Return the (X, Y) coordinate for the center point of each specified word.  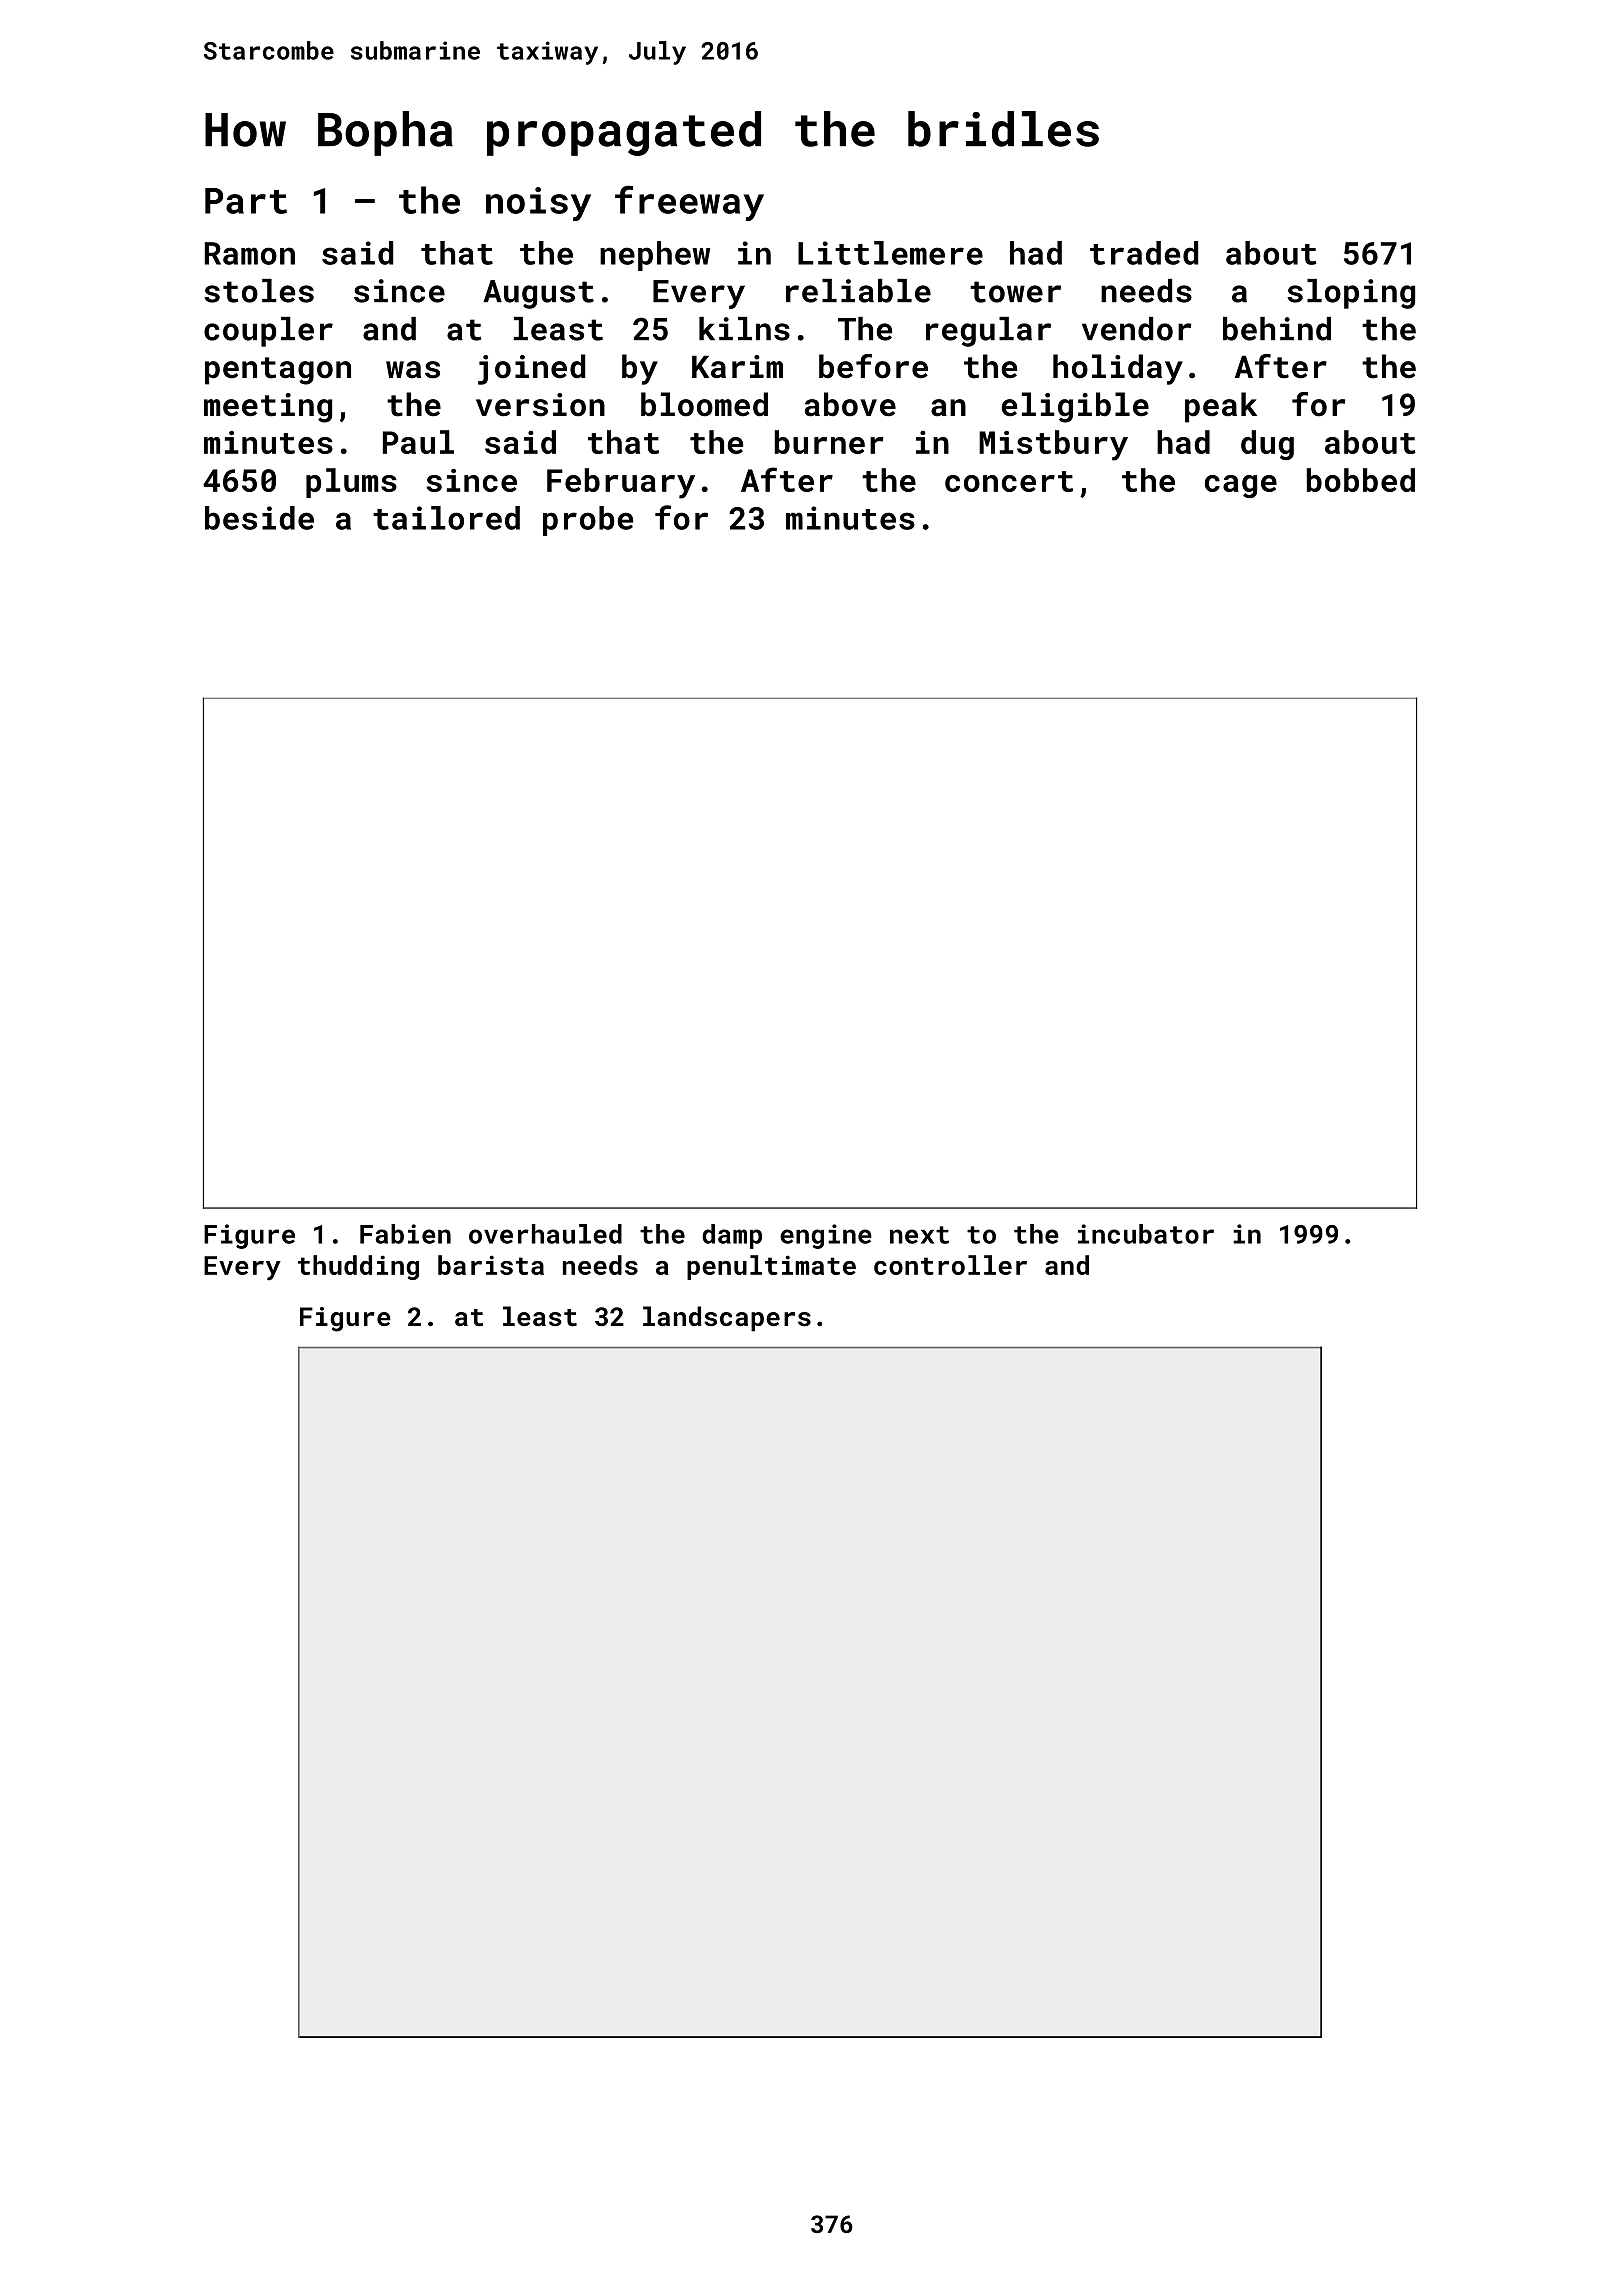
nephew (655, 256)
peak (1221, 407)
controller (950, 1265)
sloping (1351, 294)
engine (826, 1236)
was (413, 370)
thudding (358, 1267)
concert (1009, 481)
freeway (689, 203)
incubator (1146, 1234)
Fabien (405, 1234)
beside (259, 518)
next (919, 1235)
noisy (538, 204)
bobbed (1361, 480)
